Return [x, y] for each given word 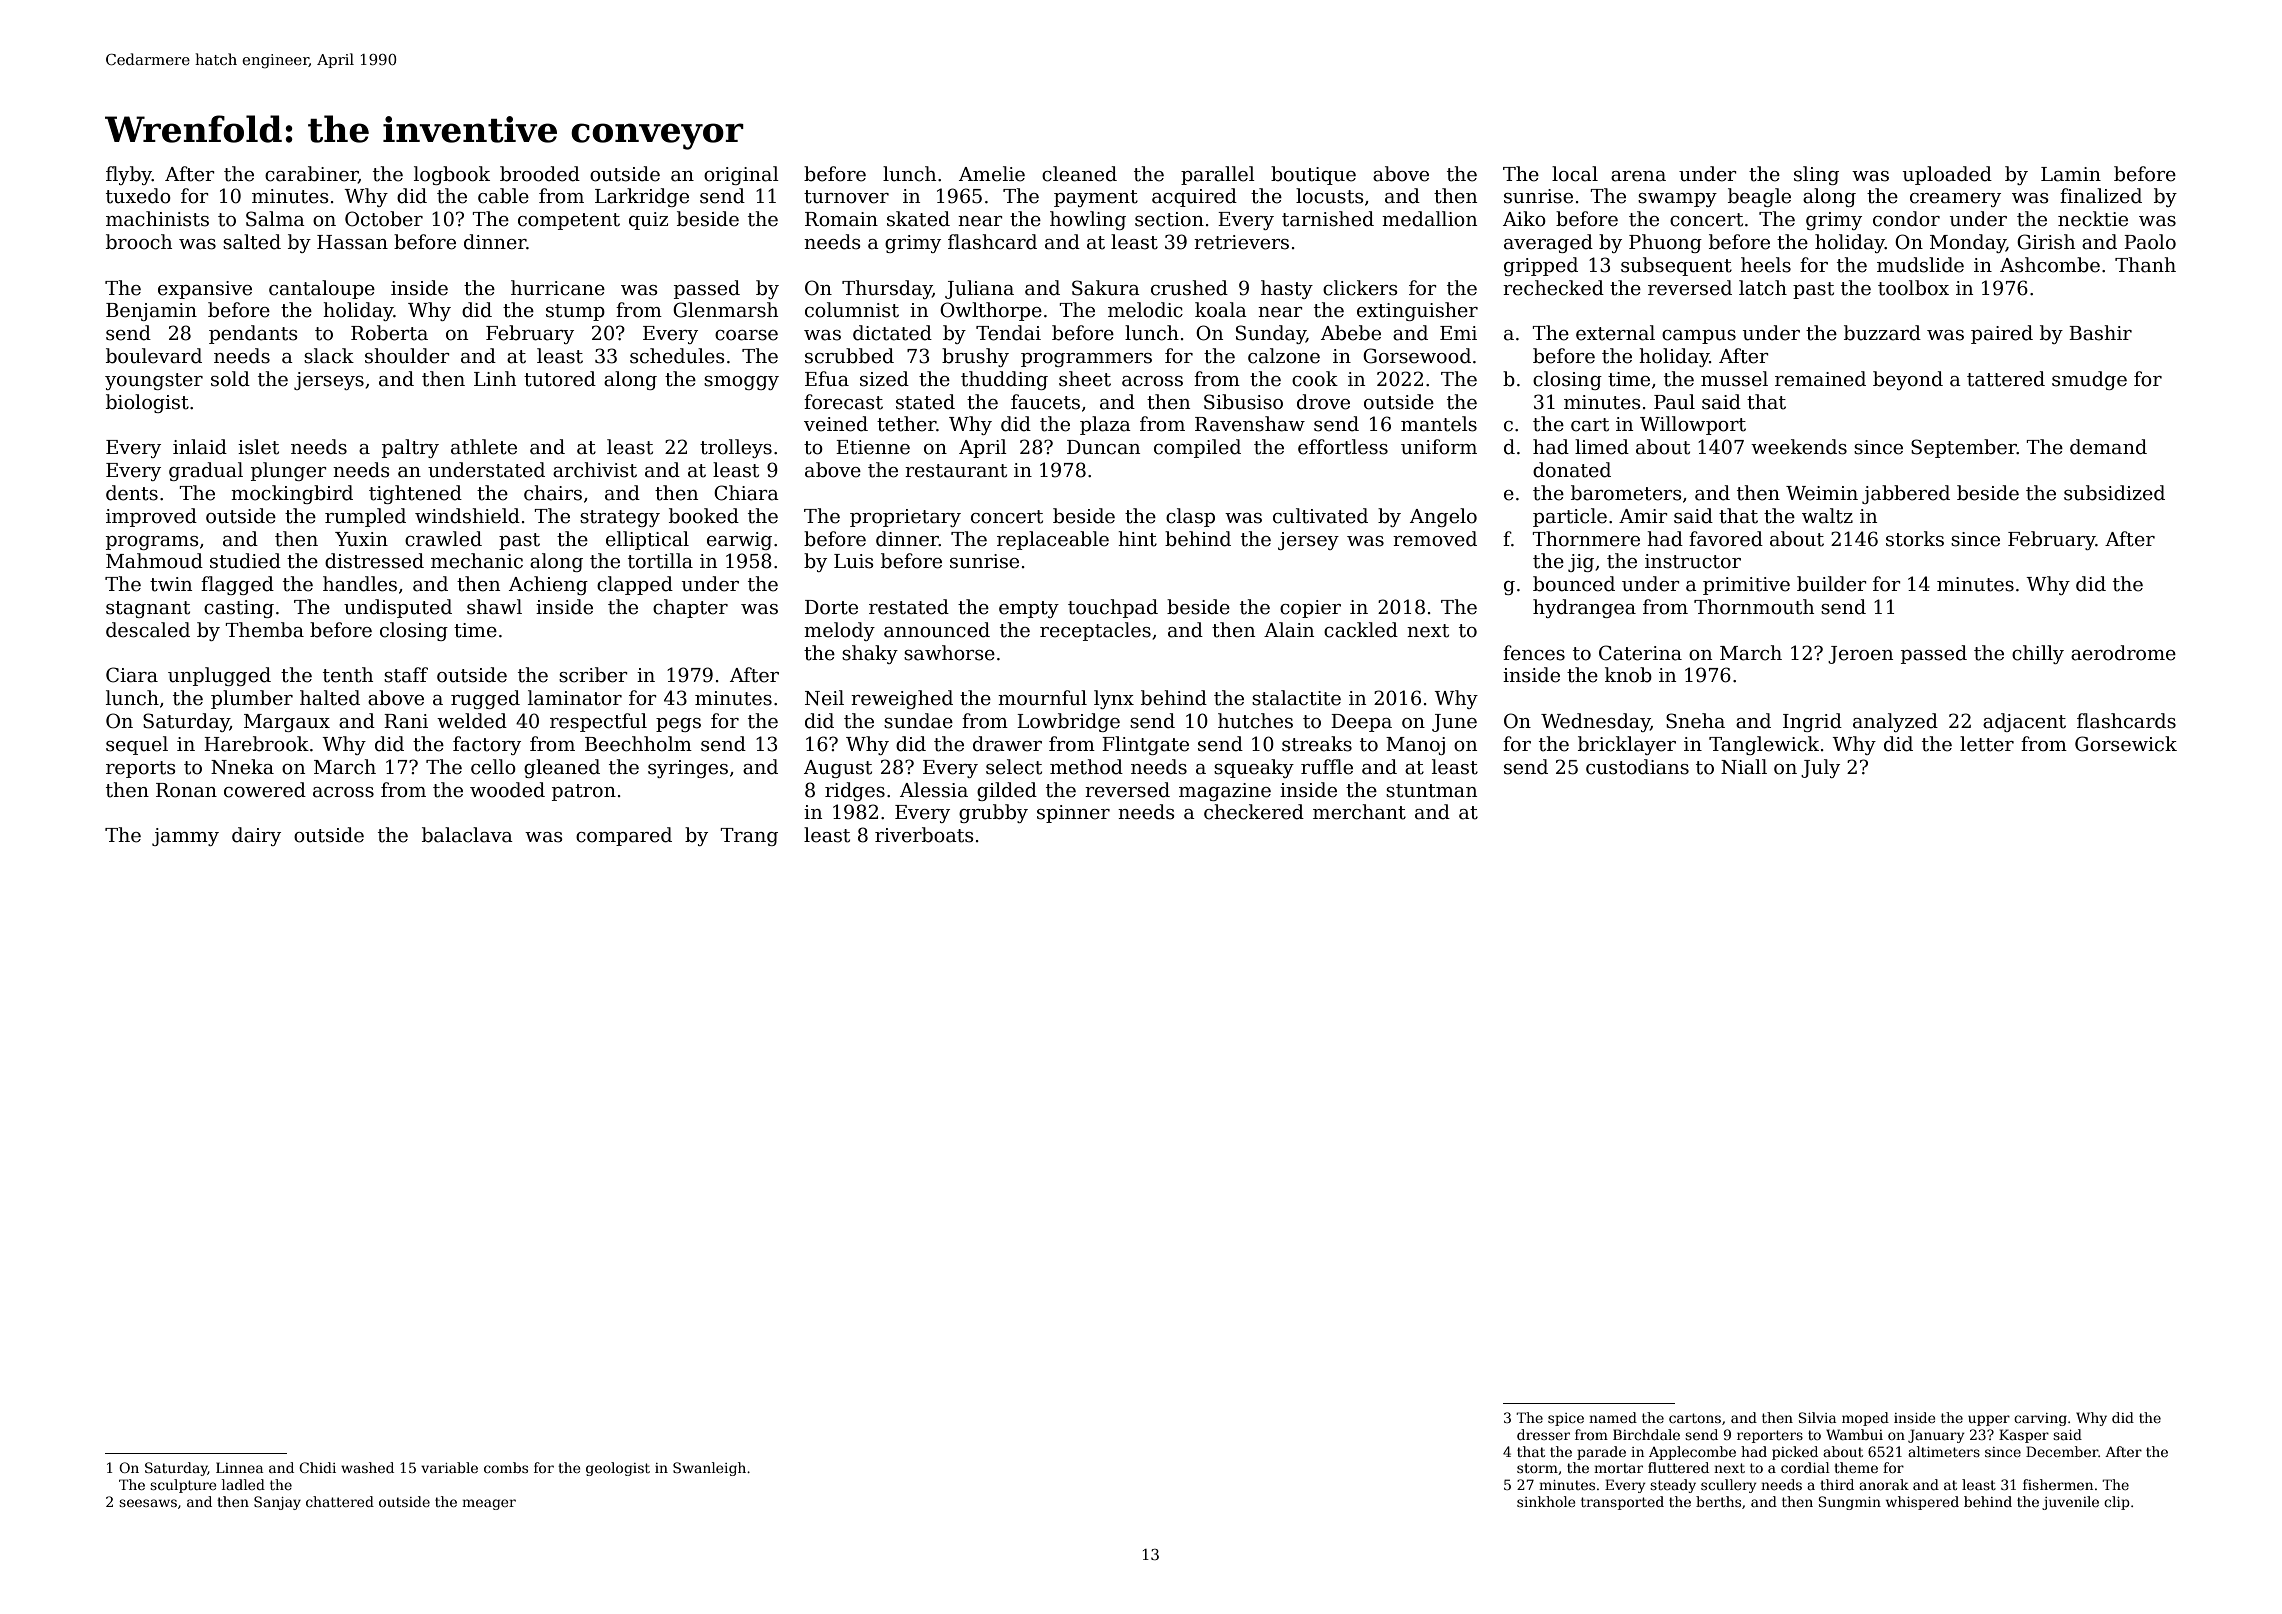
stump [575, 312]
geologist [618, 1469]
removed [1435, 539]
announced [937, 630]
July [1820, 768]
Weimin [1822, 493]
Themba [265, 630]
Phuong [1665, 243]
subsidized [2114, 493]
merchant [1359, 812]
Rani [406, 721]
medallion [1429, 219]
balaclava [467, 835]
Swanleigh [709, 1469]
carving [2040, 1419]
